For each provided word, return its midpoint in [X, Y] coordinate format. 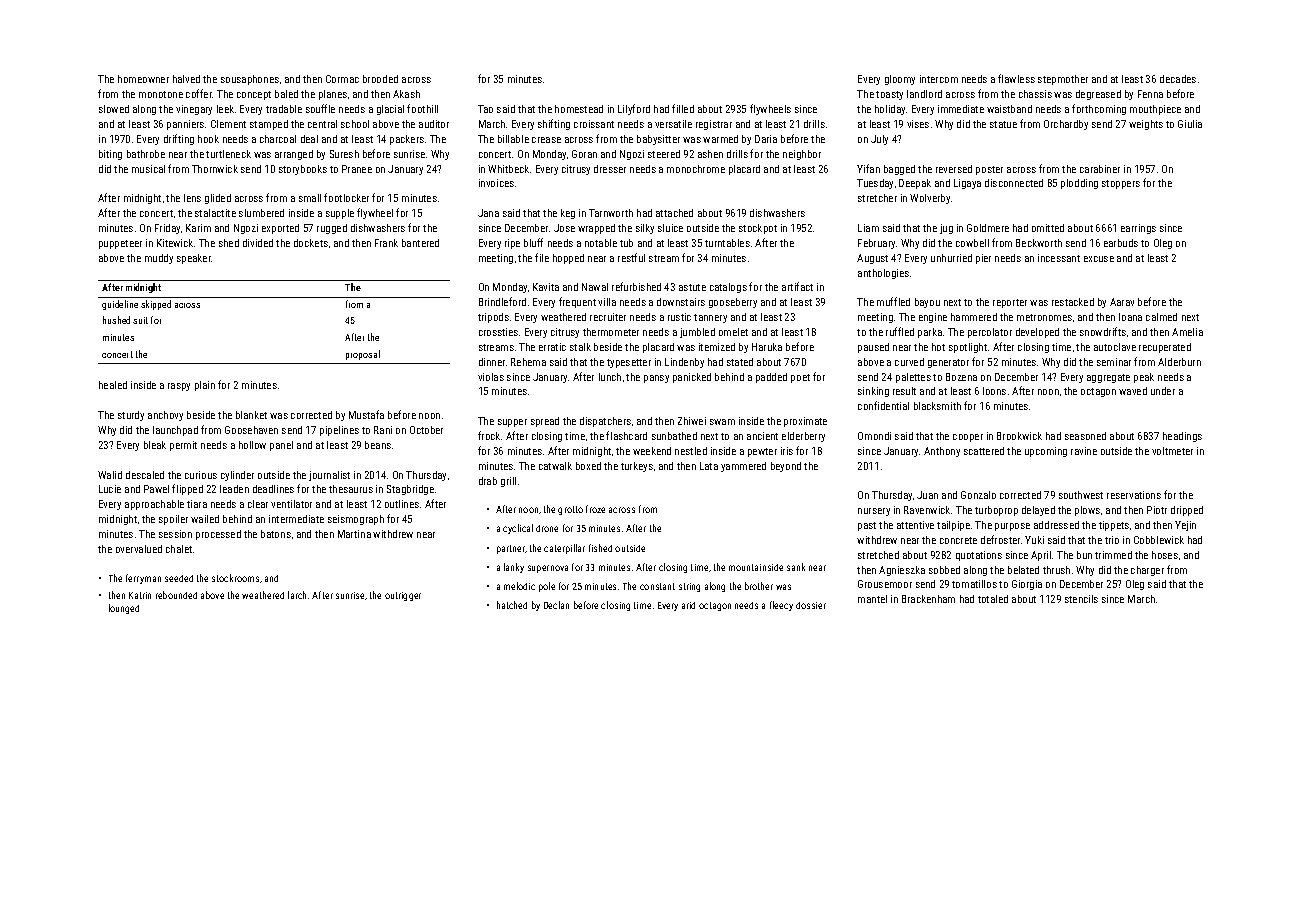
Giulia [1190, 124]
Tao [485, 109]
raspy [179, 387]
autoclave [1115, 347]
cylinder [237, 476]
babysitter [658, 140]
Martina [354, 534]
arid [688, 605]
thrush [1056, 570]
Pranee [357, 169]
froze [595, 509]
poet [800, 378]
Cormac [342, 79]
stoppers [1121, 184]
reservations [1134, 495]
